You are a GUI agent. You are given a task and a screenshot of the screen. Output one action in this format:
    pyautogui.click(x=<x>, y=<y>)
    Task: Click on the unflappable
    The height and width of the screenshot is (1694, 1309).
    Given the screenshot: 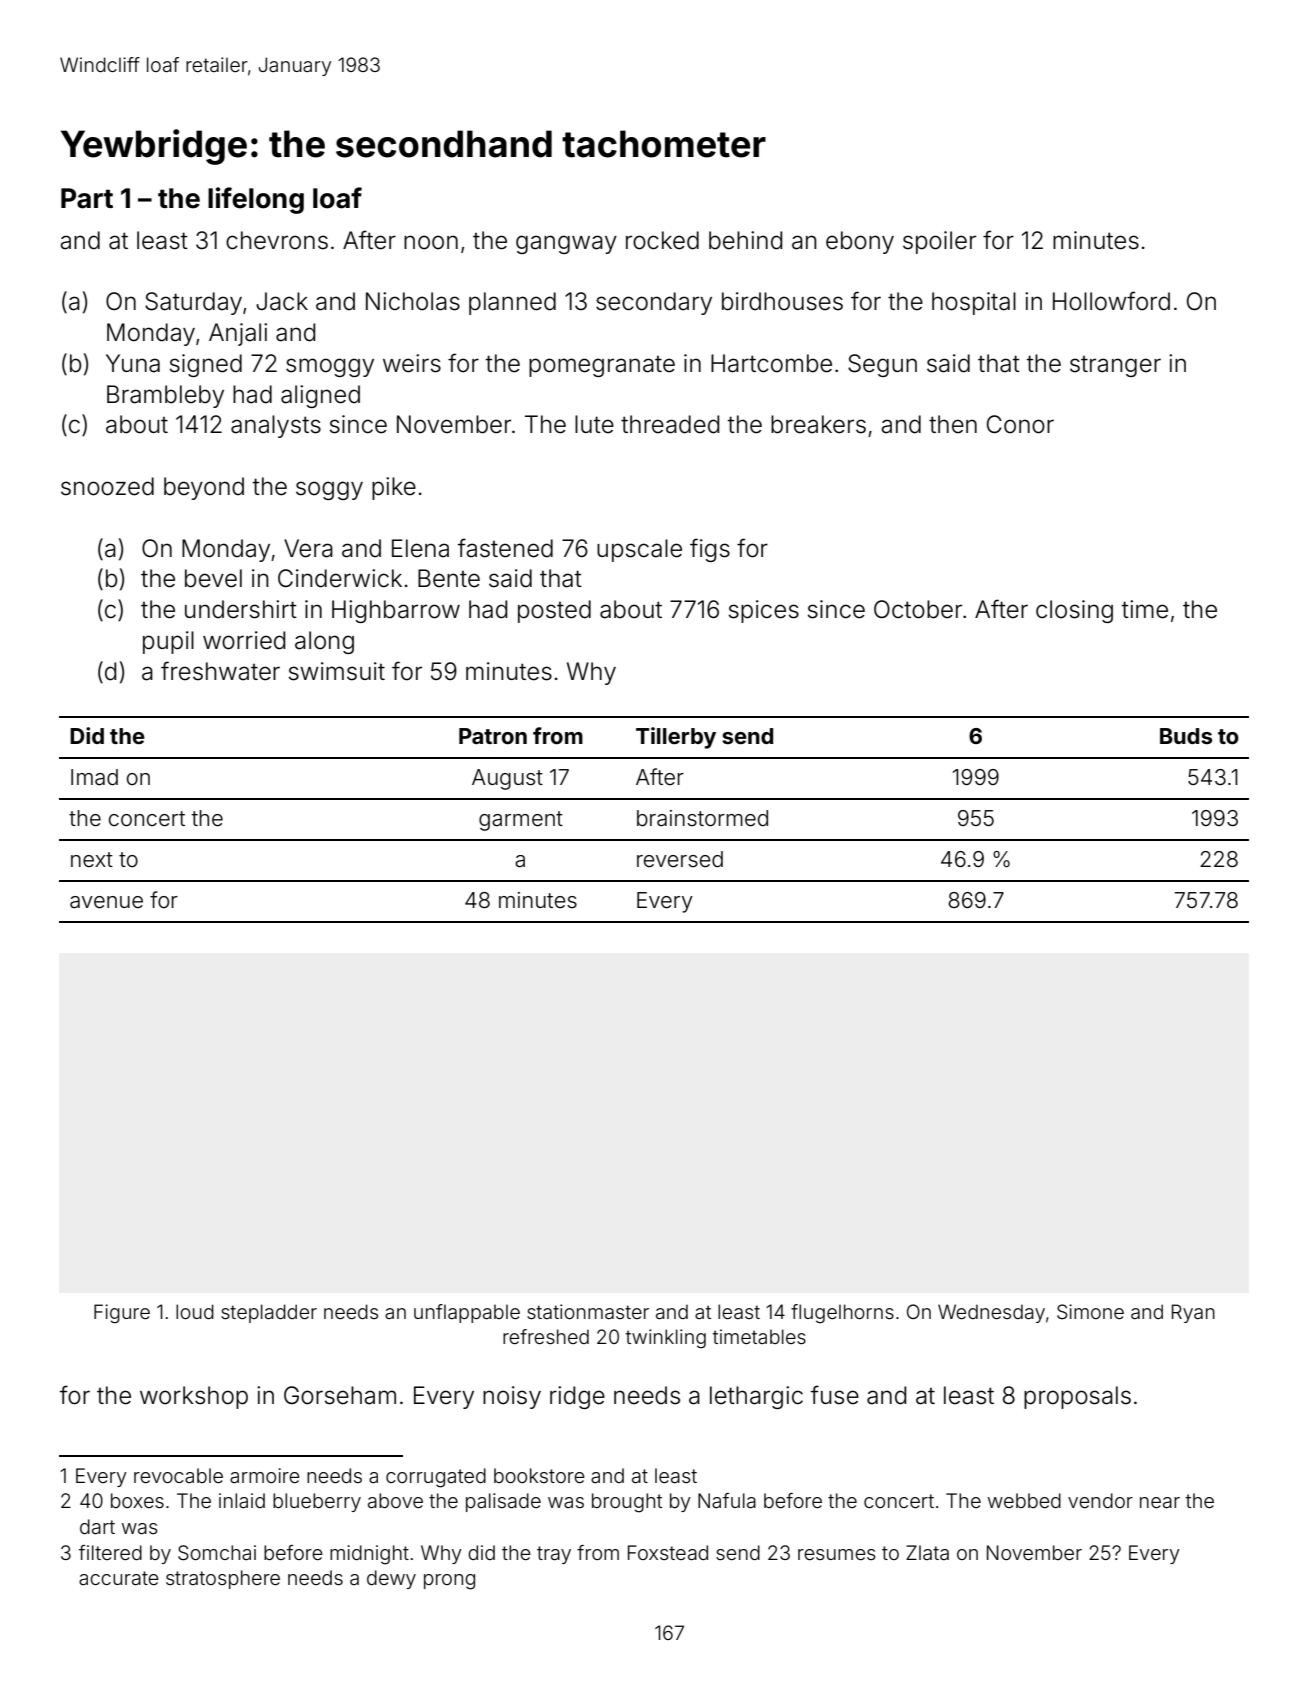 What is the action you would take?
    pyautogui.click(x=467, y=1313)
